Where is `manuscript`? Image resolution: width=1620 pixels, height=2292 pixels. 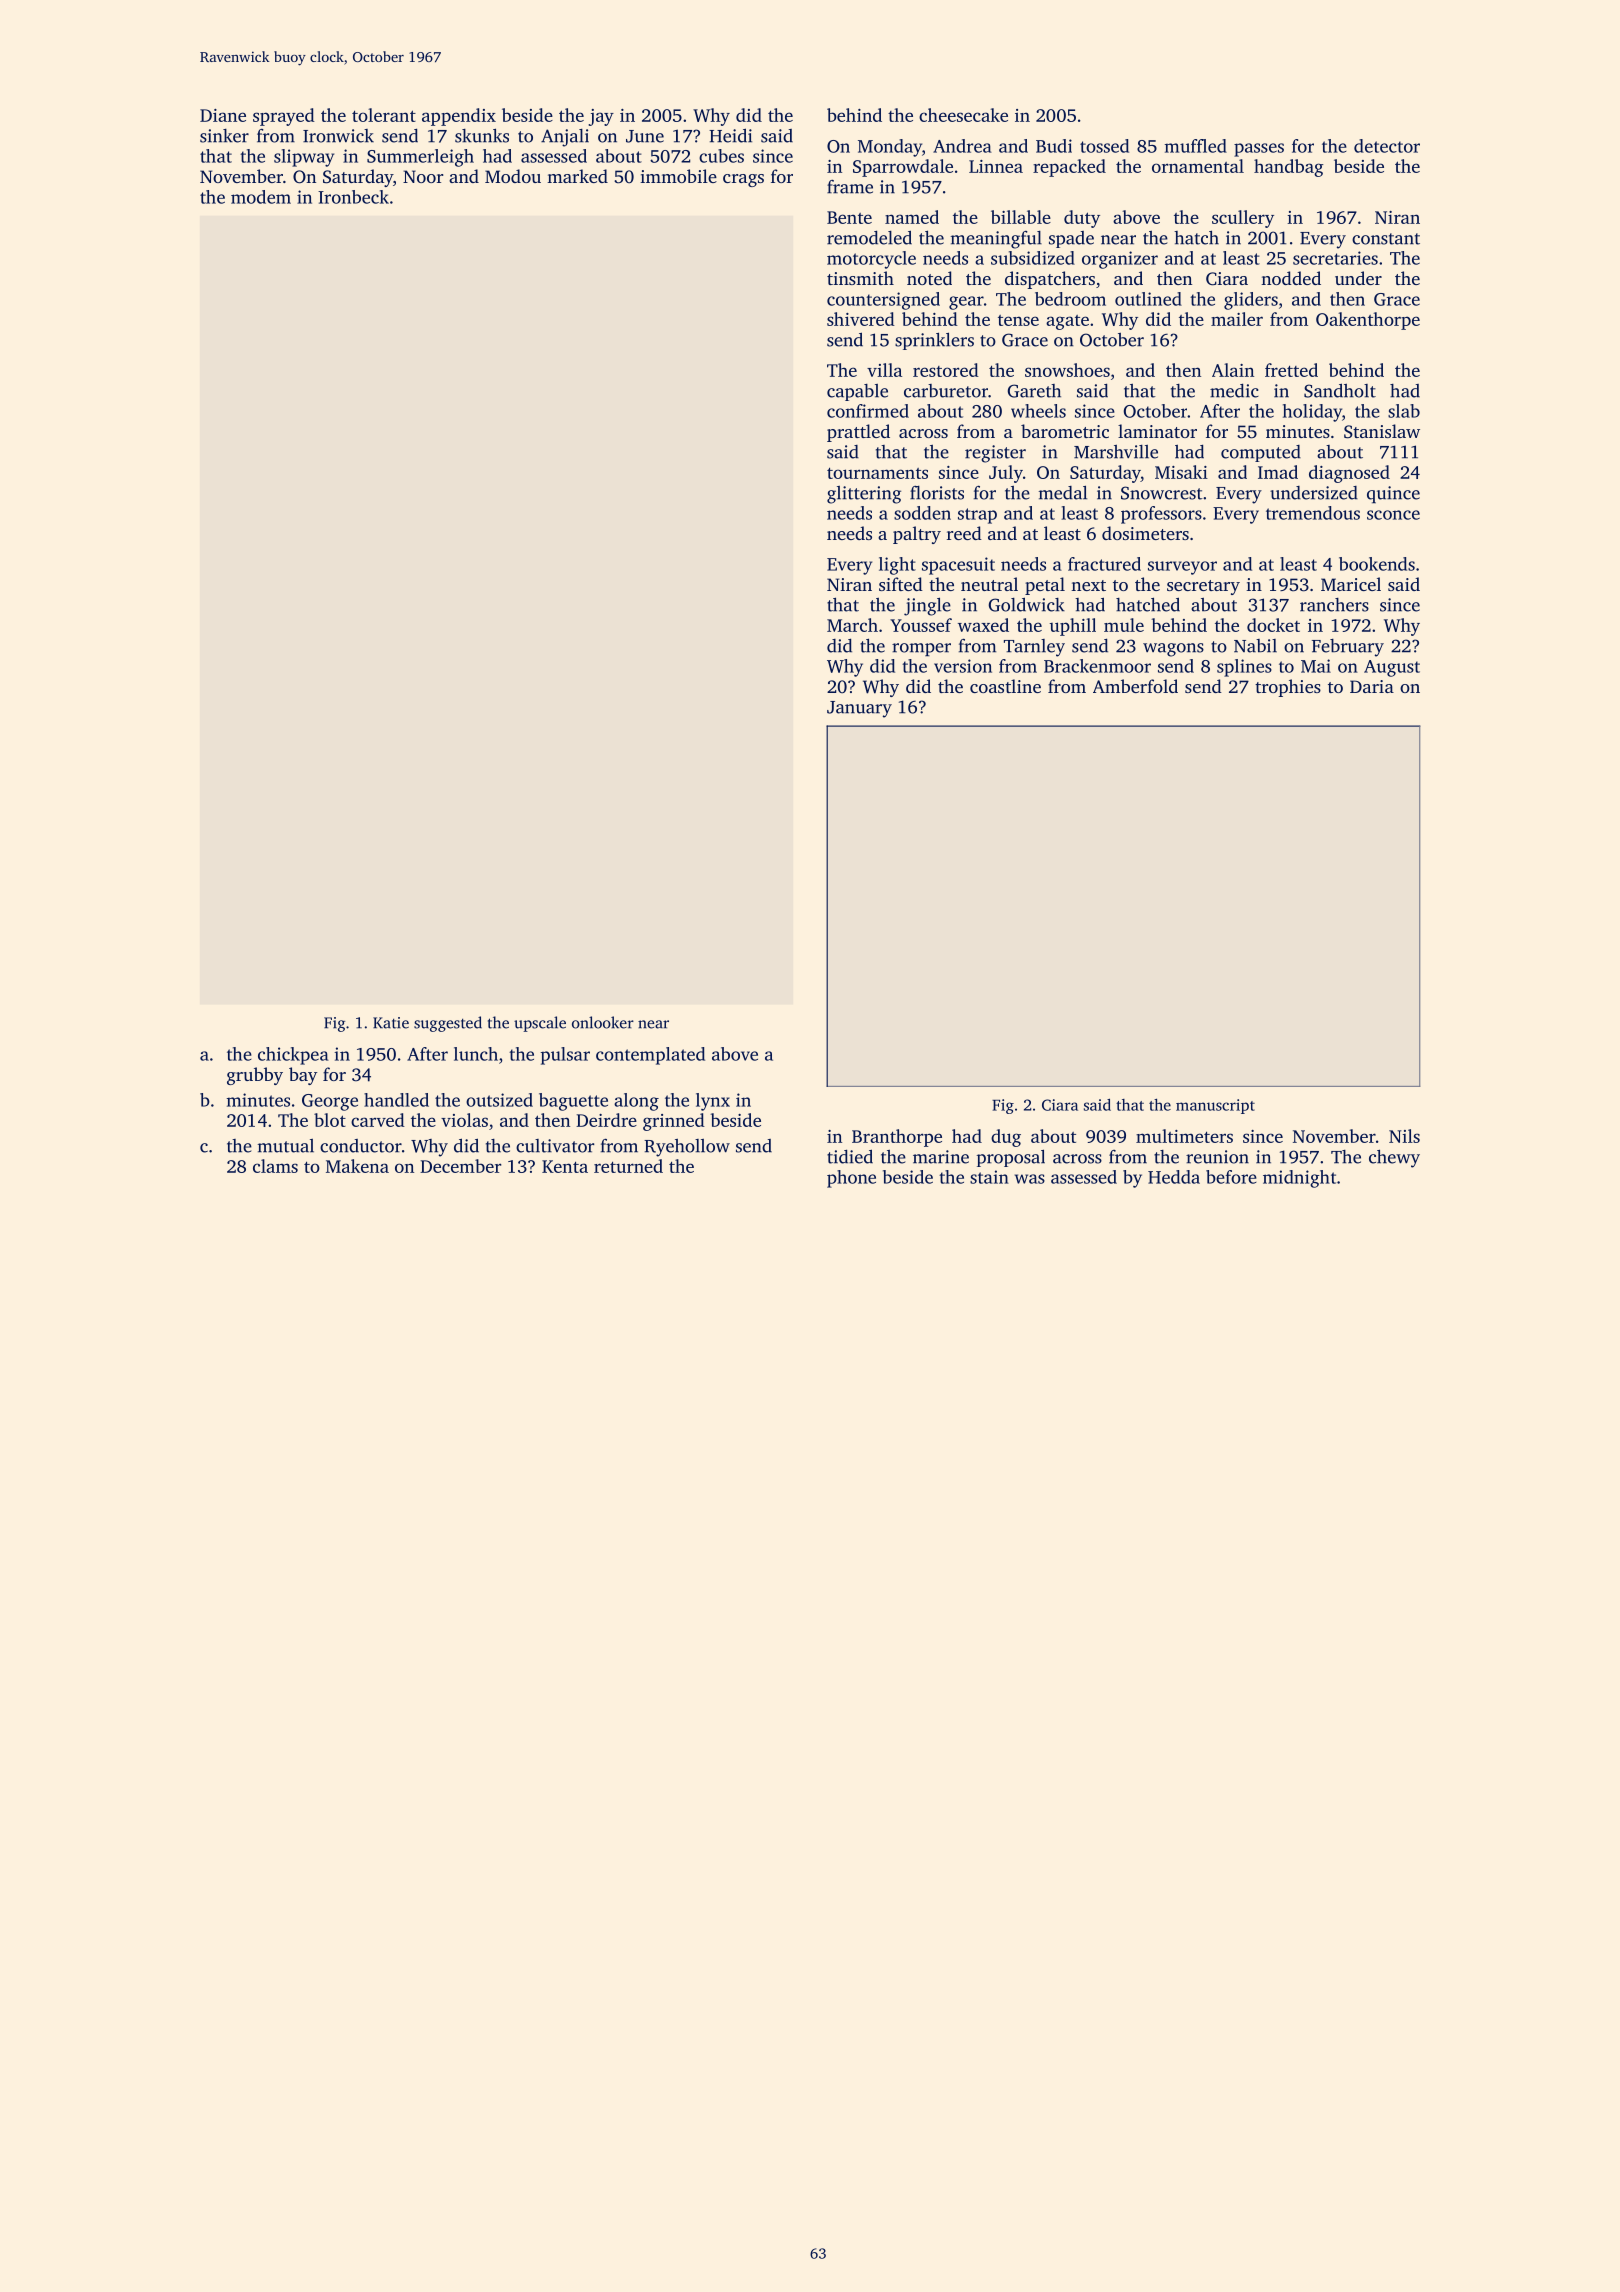
manuscript is located at coordinates (1215, 1106).
